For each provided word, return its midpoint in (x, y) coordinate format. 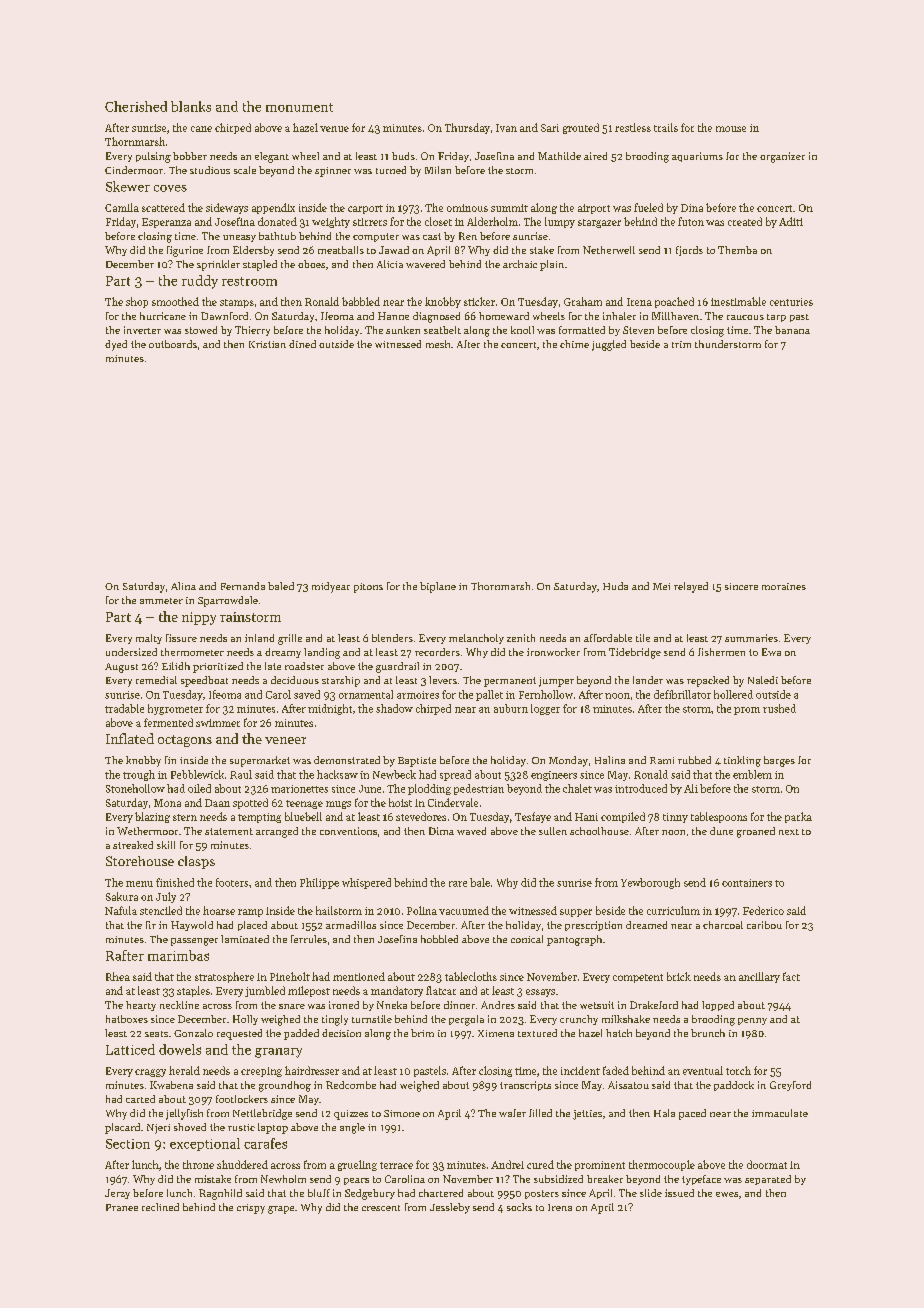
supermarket (260, 761)
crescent (381, 1208)
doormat (767, 1164)
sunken (403, 330)
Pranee (122, 1207)
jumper (556, 682)
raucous (745, 317)
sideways (227, 208)
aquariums (697, 157)
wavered (425, 264)
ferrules (309, 939)
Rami (662, 760)
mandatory (397, 991)
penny (752, 1021)
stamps (237, 303)
